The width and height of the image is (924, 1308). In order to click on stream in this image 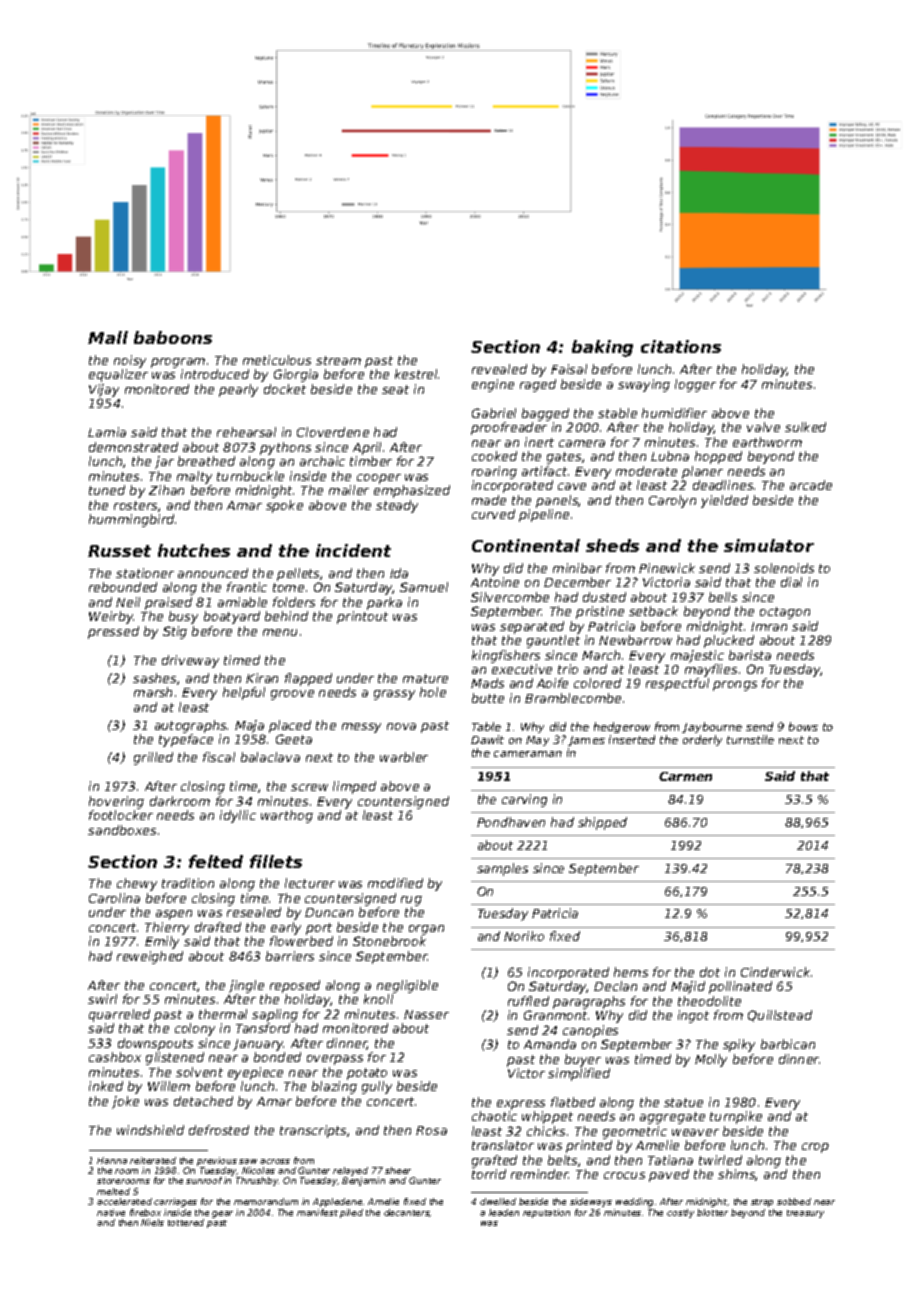, I will do `click(338, 360)`.
